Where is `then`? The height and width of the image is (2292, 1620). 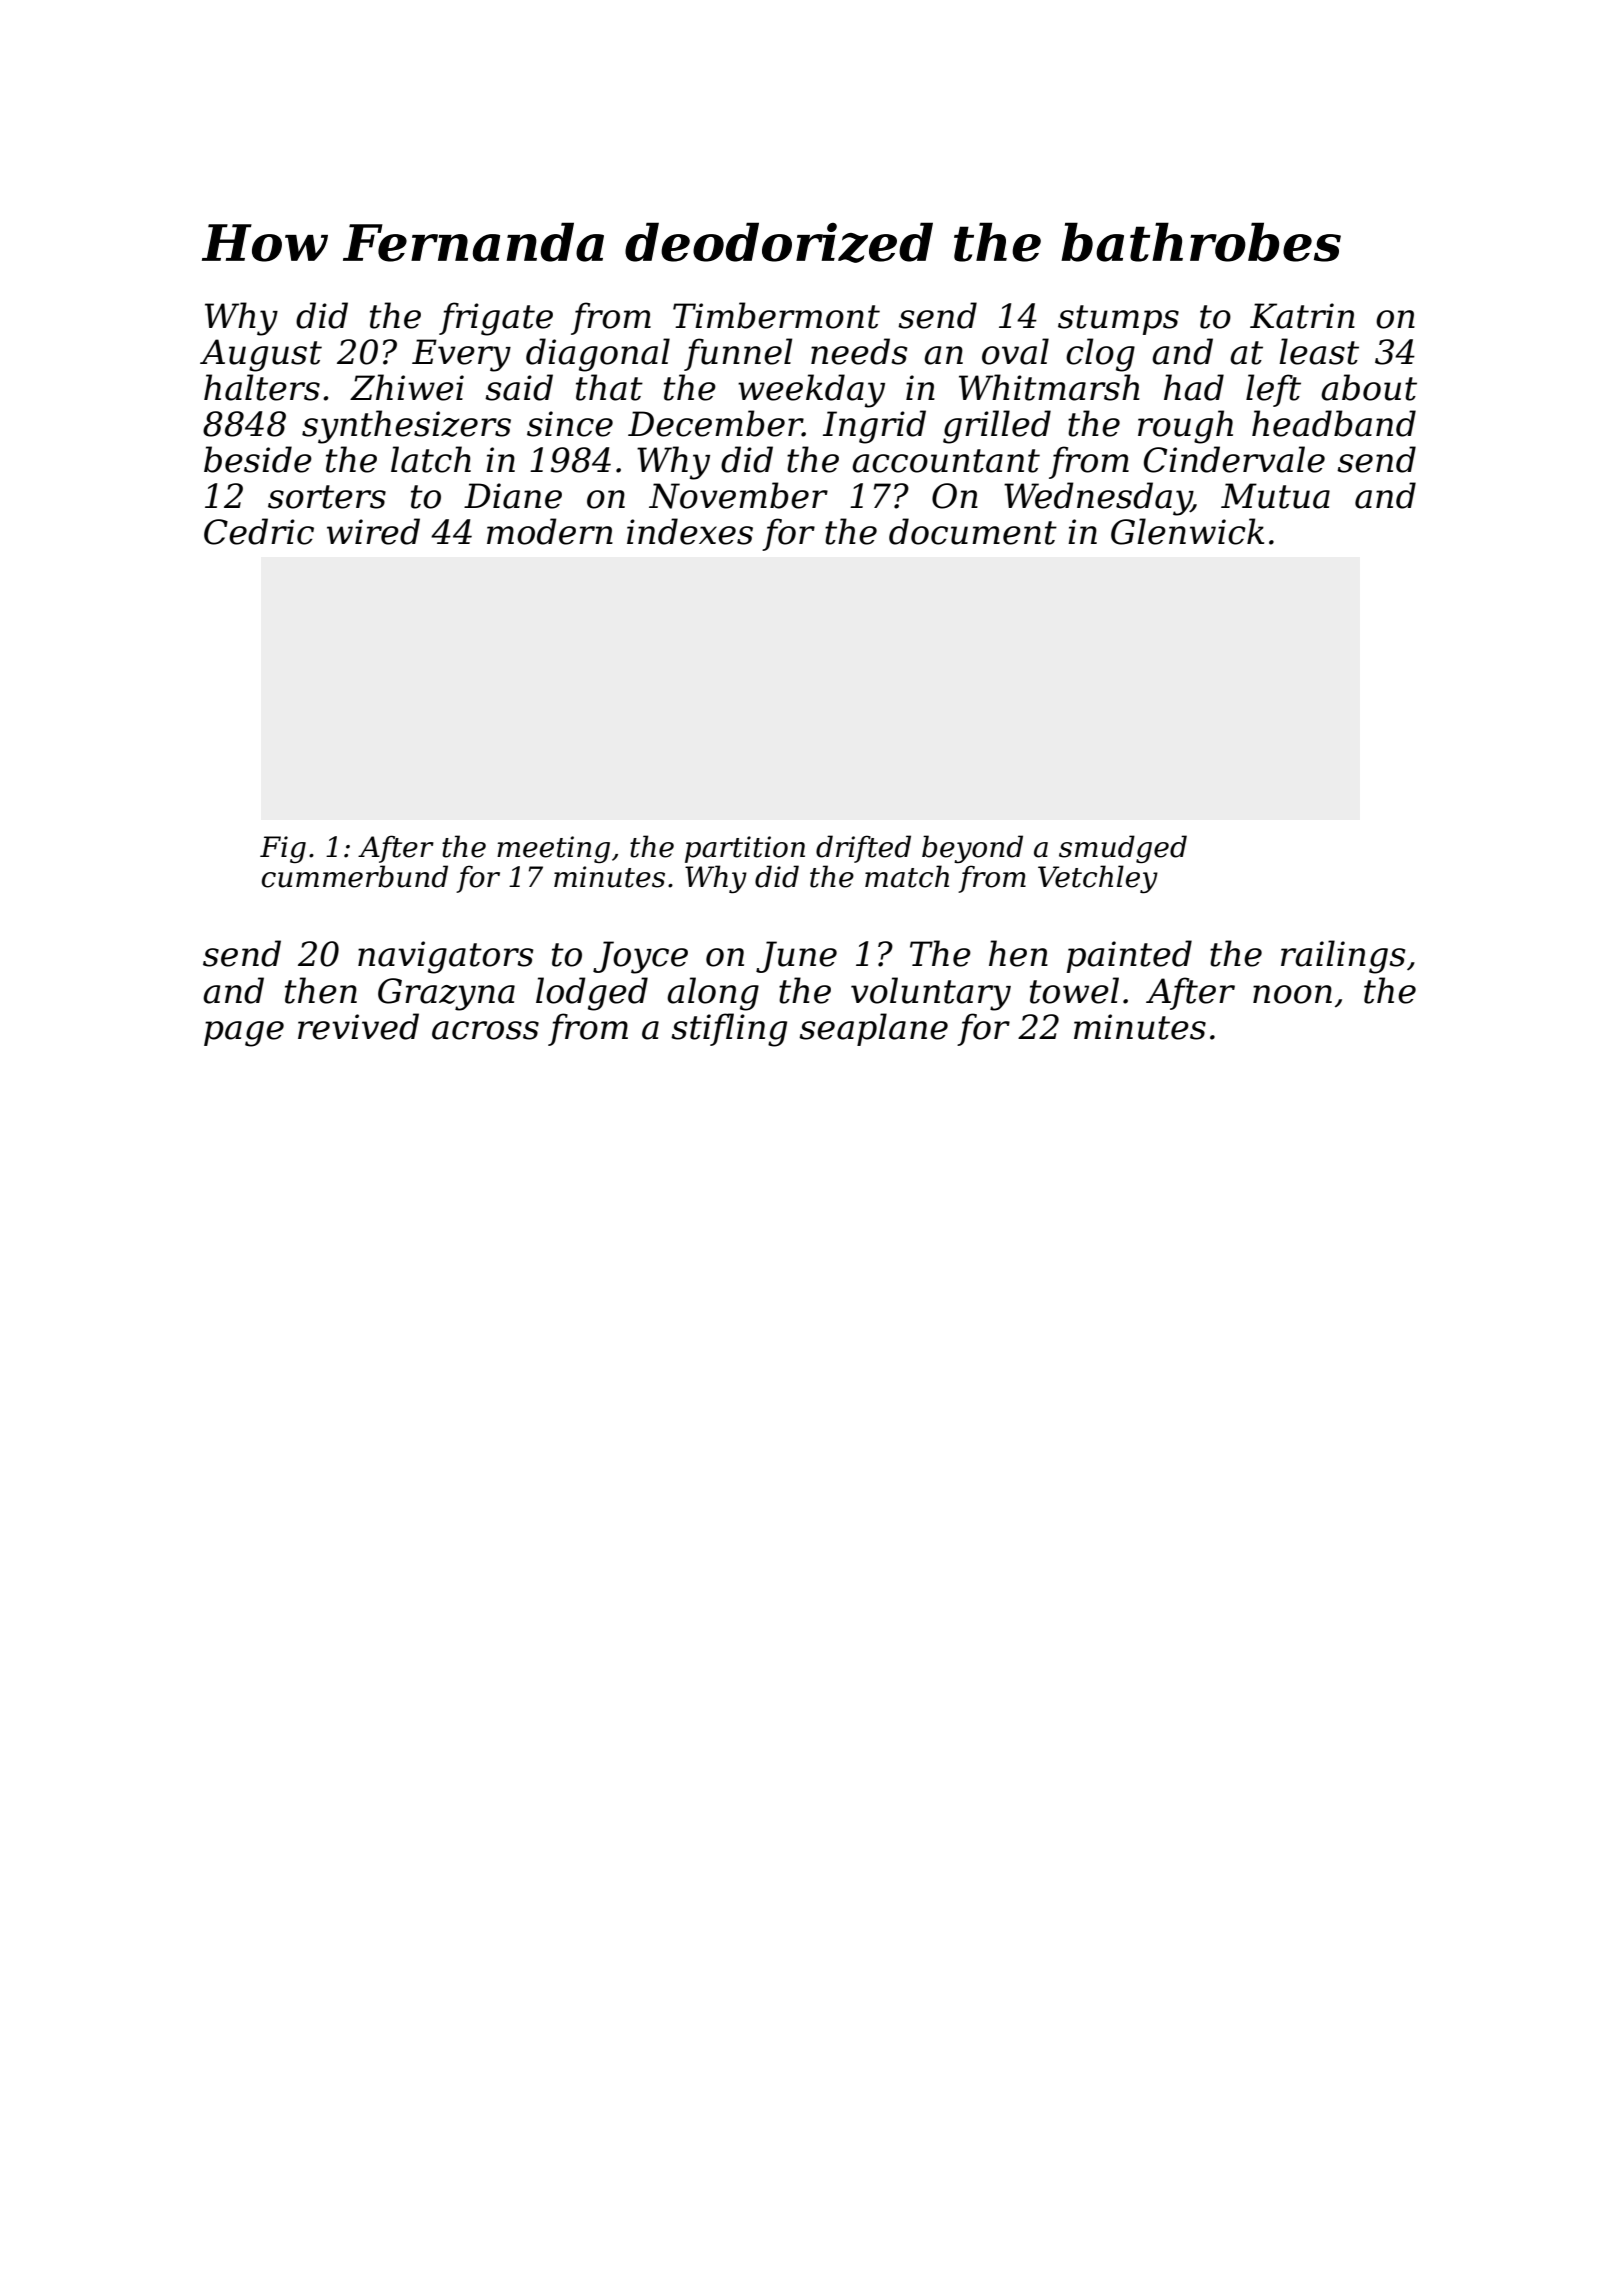 then is located at coordinates (321, 990).
